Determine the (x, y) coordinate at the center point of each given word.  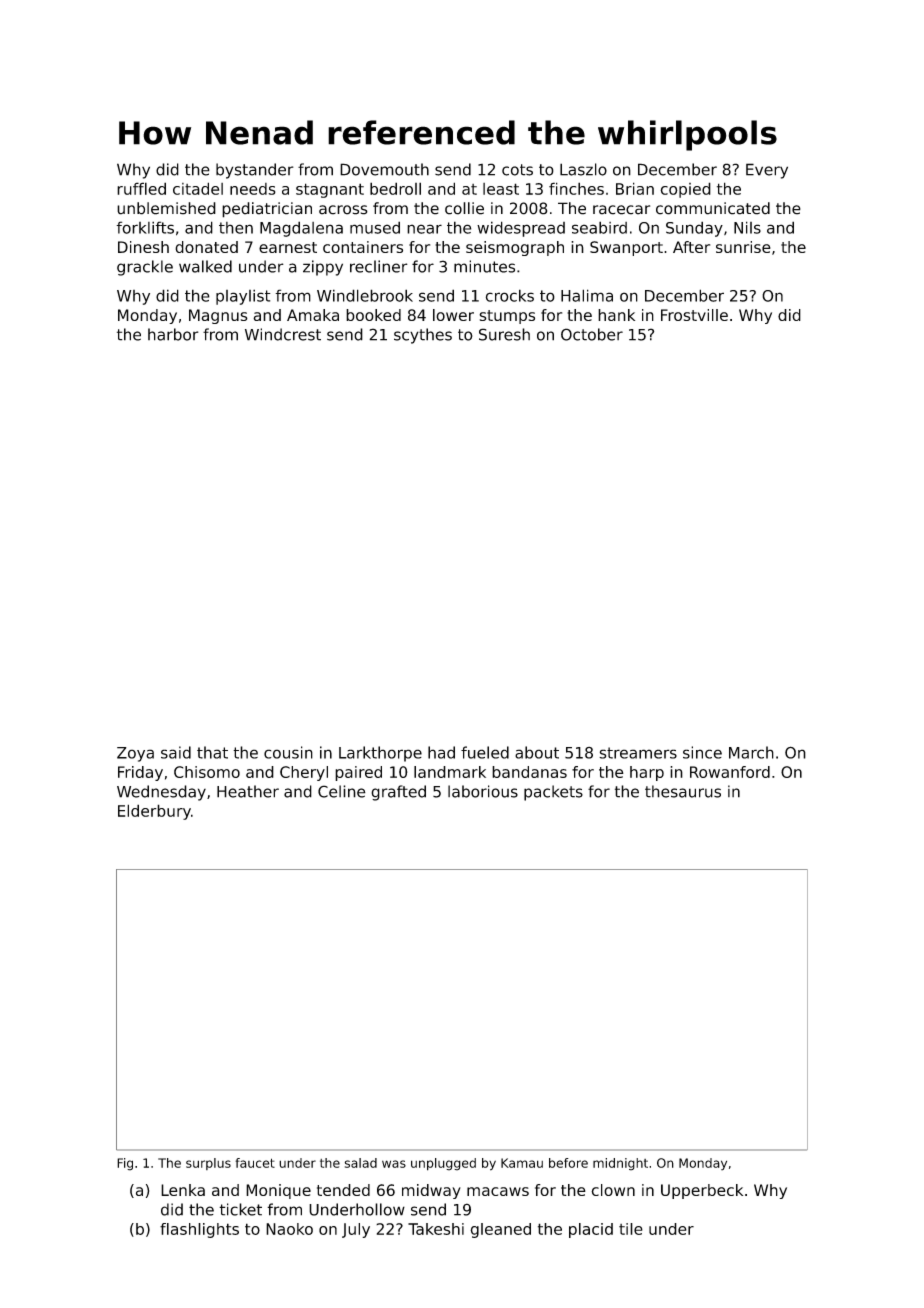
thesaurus (683, 791)
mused (375, 227)
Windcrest (283, 334)
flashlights (199, 1230)
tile (631, 1229)
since (702, 752)
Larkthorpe (380, 754)
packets (553, 793)
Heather (248, 791)
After (691, 247)
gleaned (500, 1230)
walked (205, 266)
